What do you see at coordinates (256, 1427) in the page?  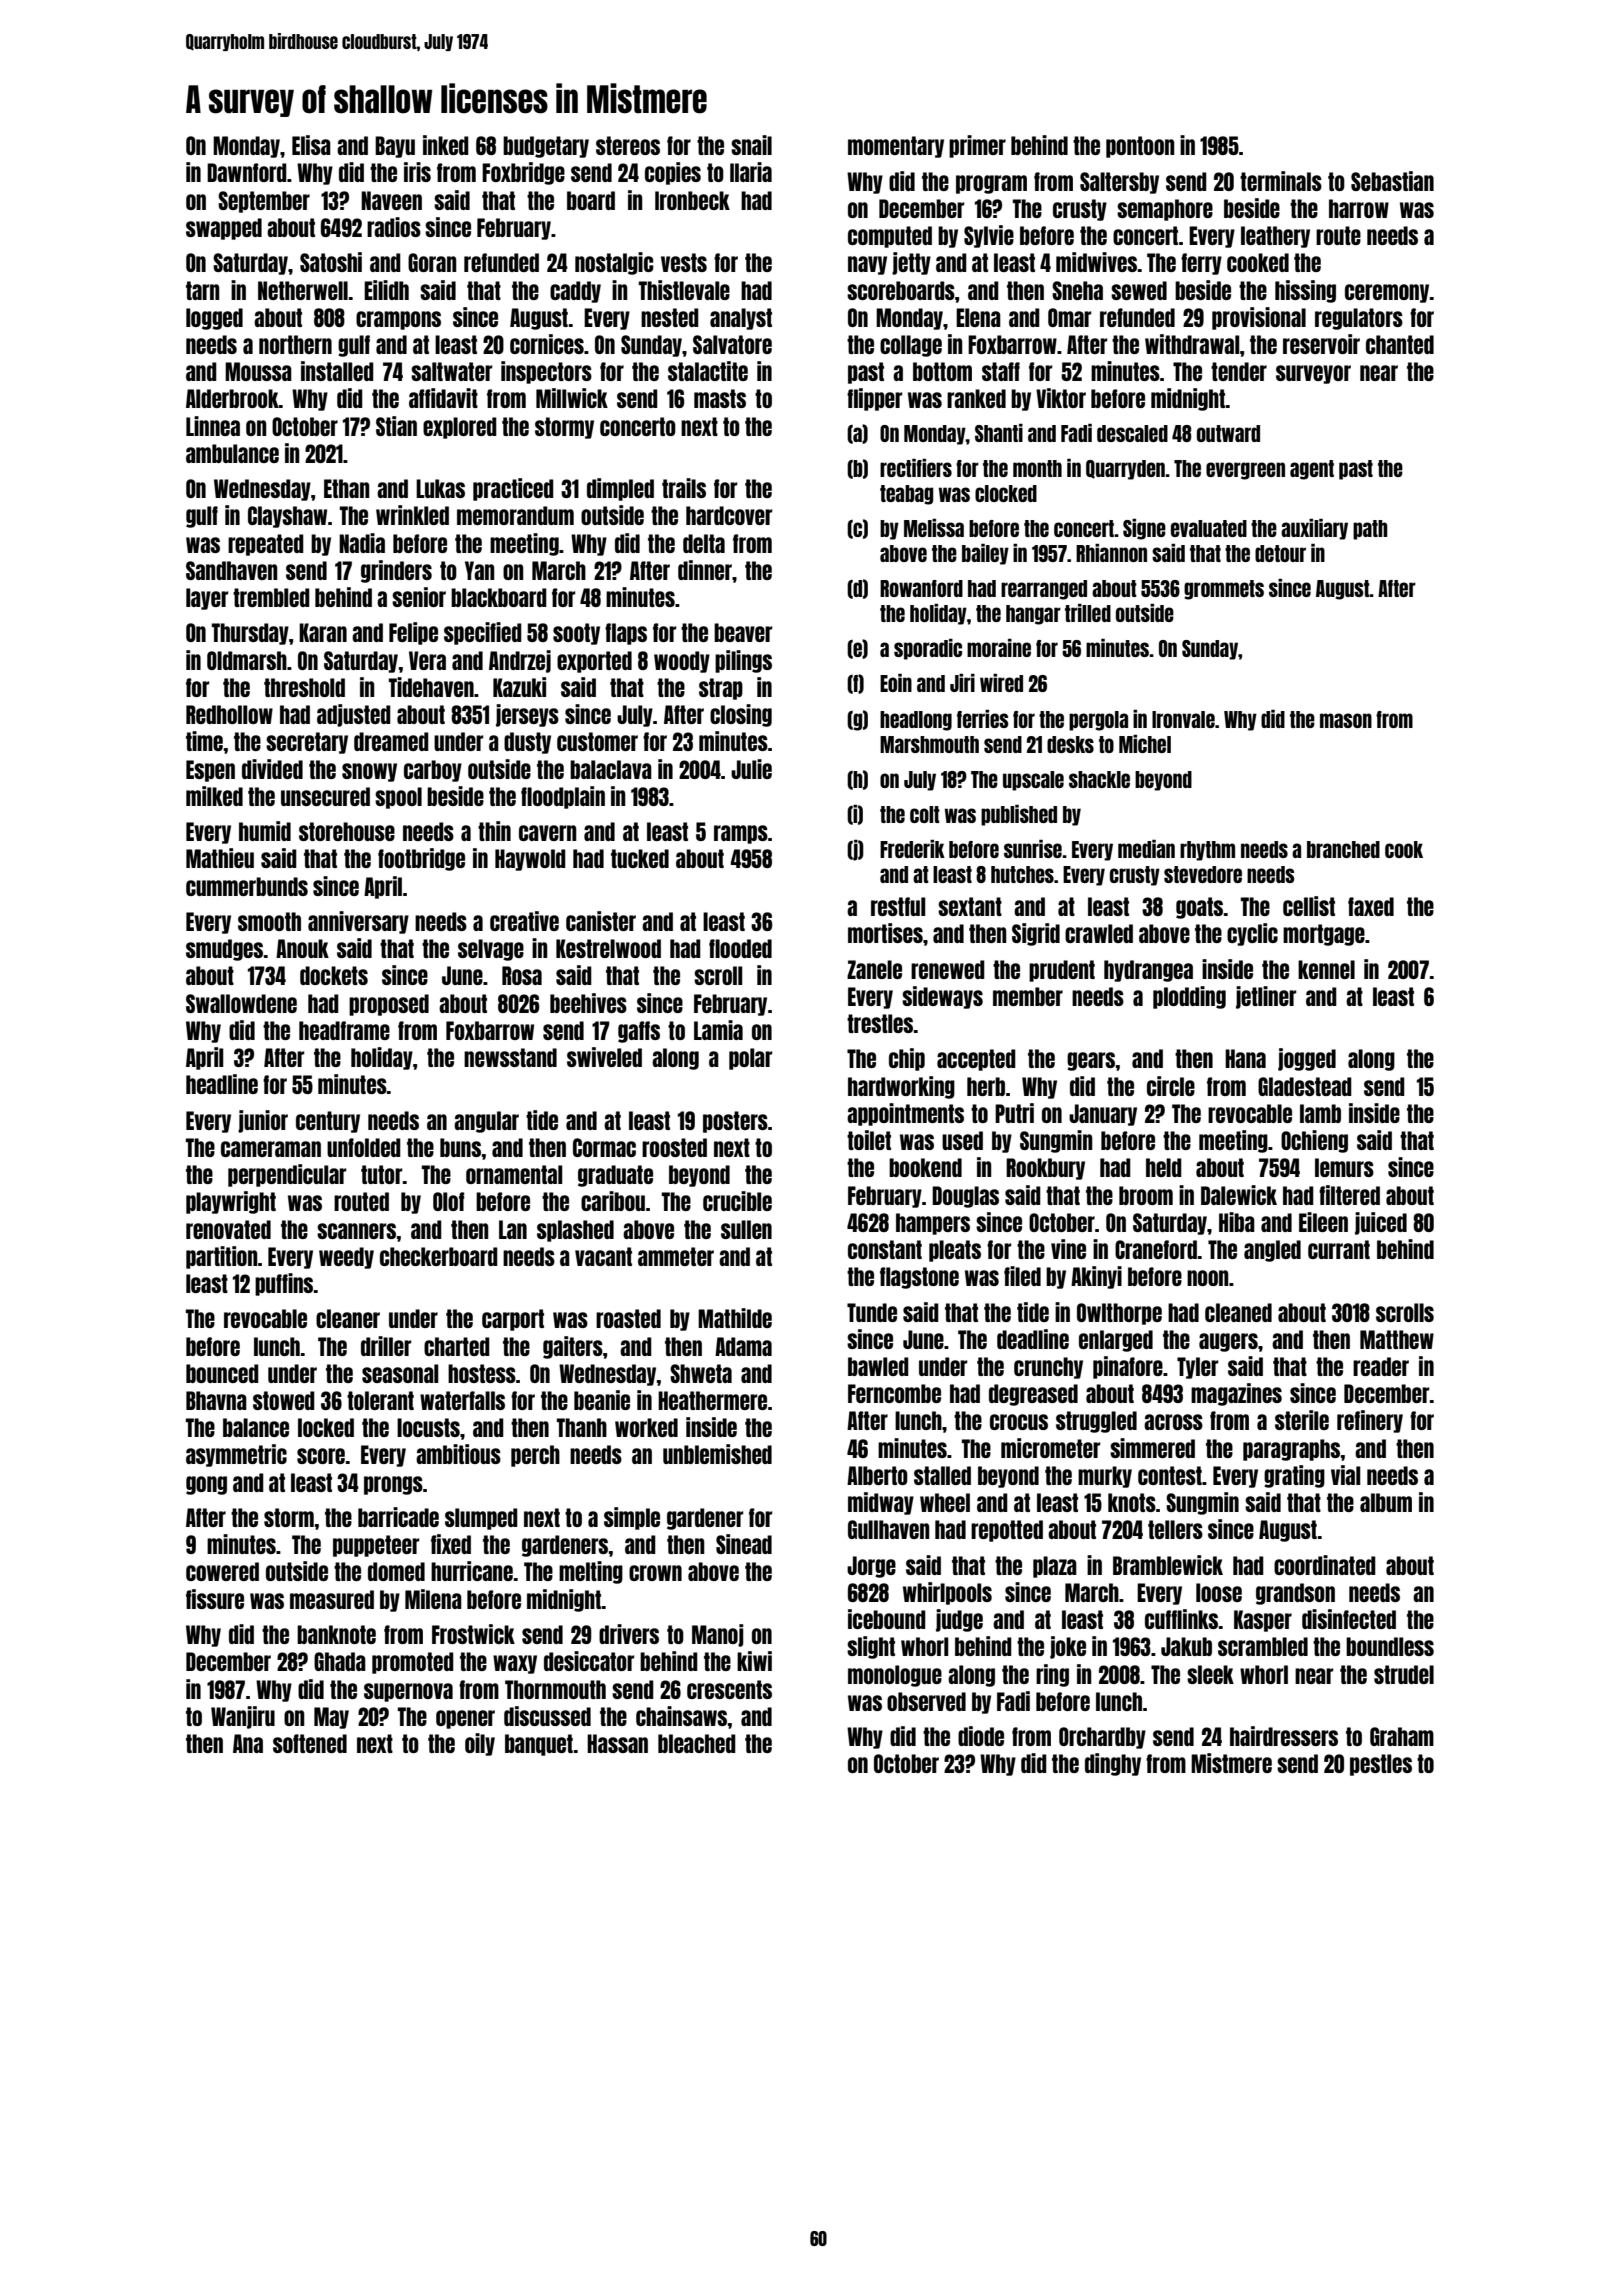 I see `balance` at bounding box center [256, 1427].
